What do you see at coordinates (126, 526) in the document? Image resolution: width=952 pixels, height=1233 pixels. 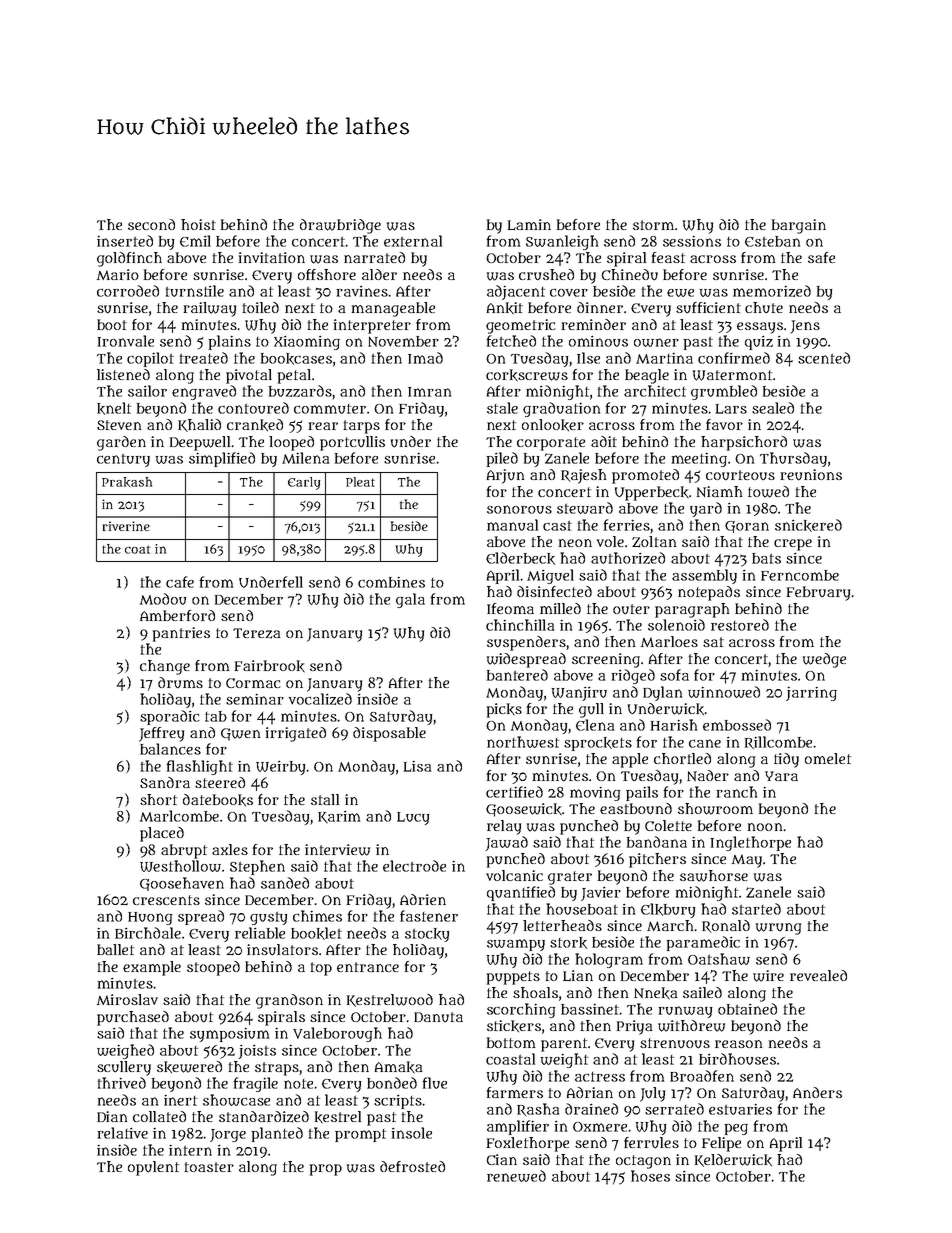 I see `riverine` at bounding box center [126, 526].
